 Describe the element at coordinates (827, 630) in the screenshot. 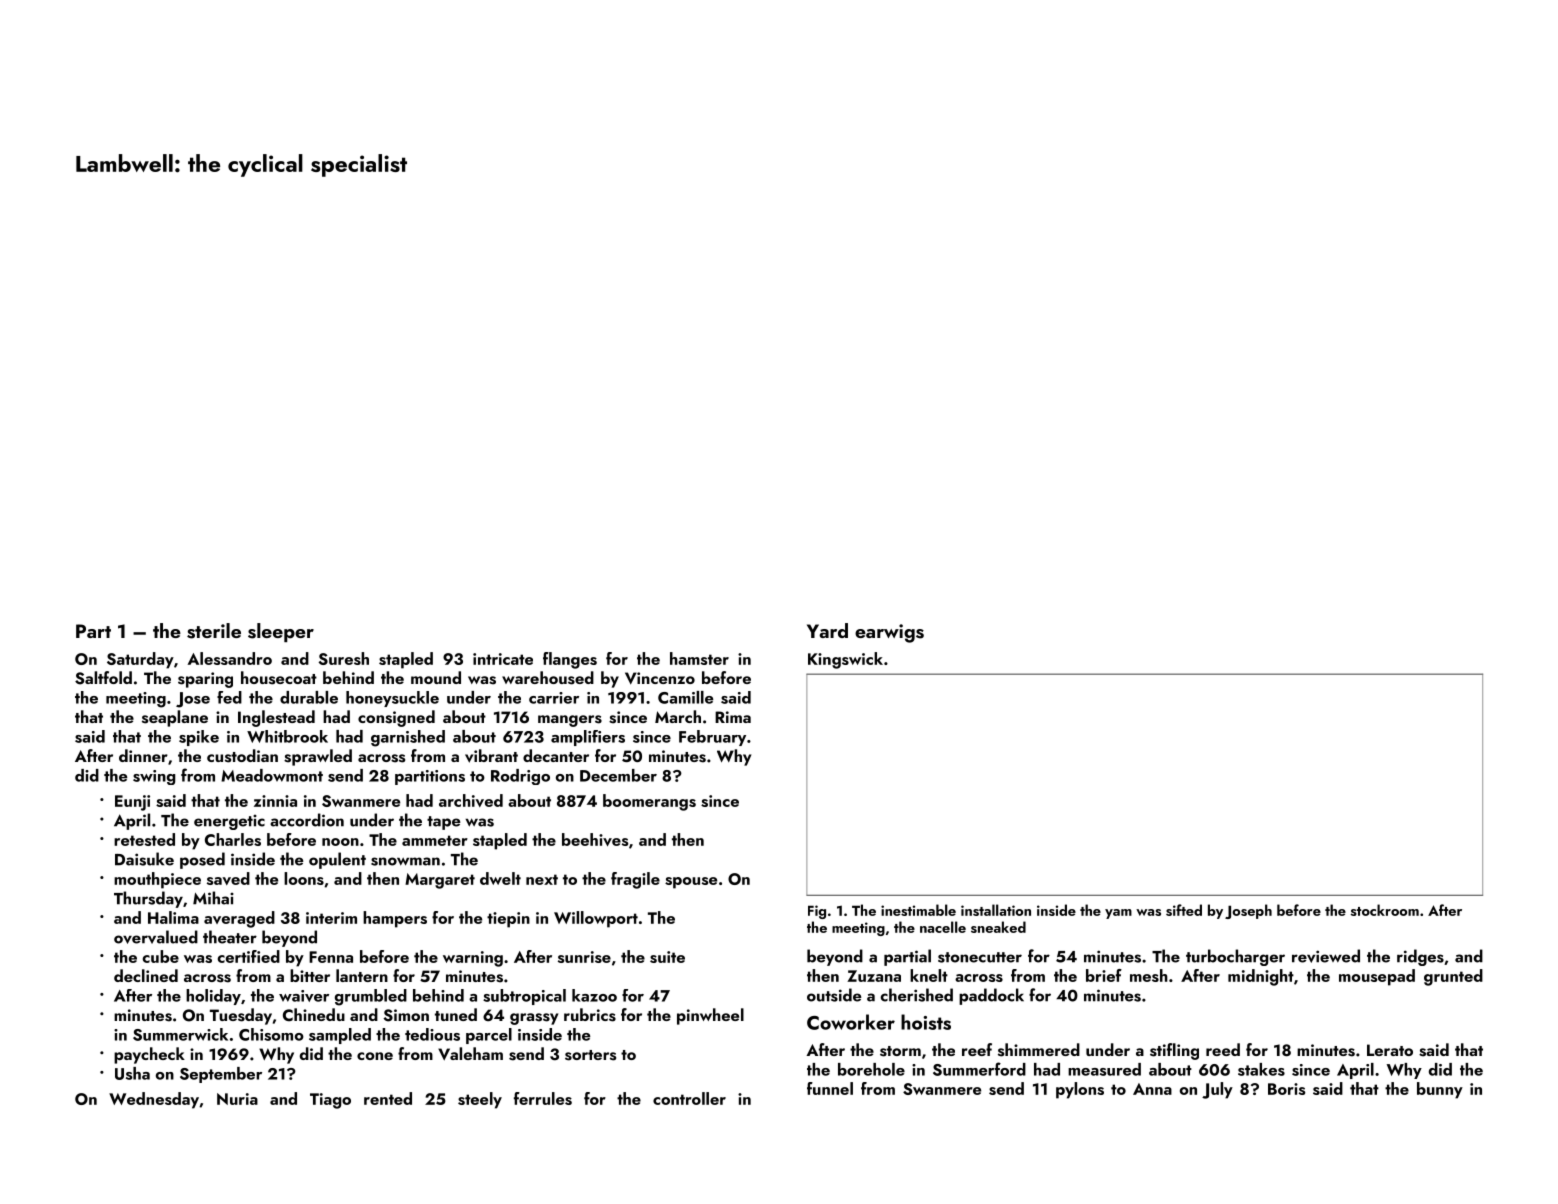

I see `Yard` at that location.
